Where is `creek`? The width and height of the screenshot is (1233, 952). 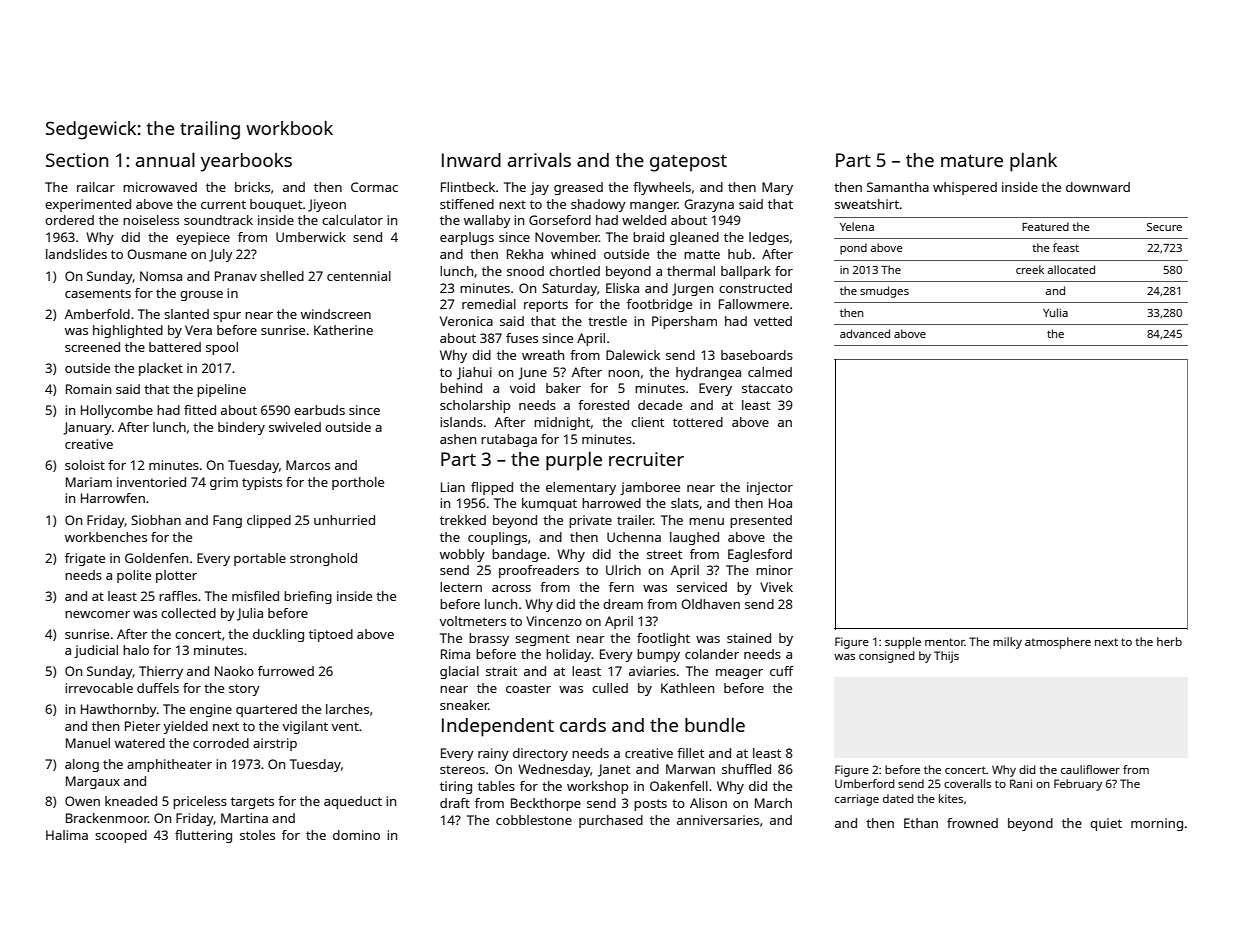
creek is located at coordinates (1030, 269).
